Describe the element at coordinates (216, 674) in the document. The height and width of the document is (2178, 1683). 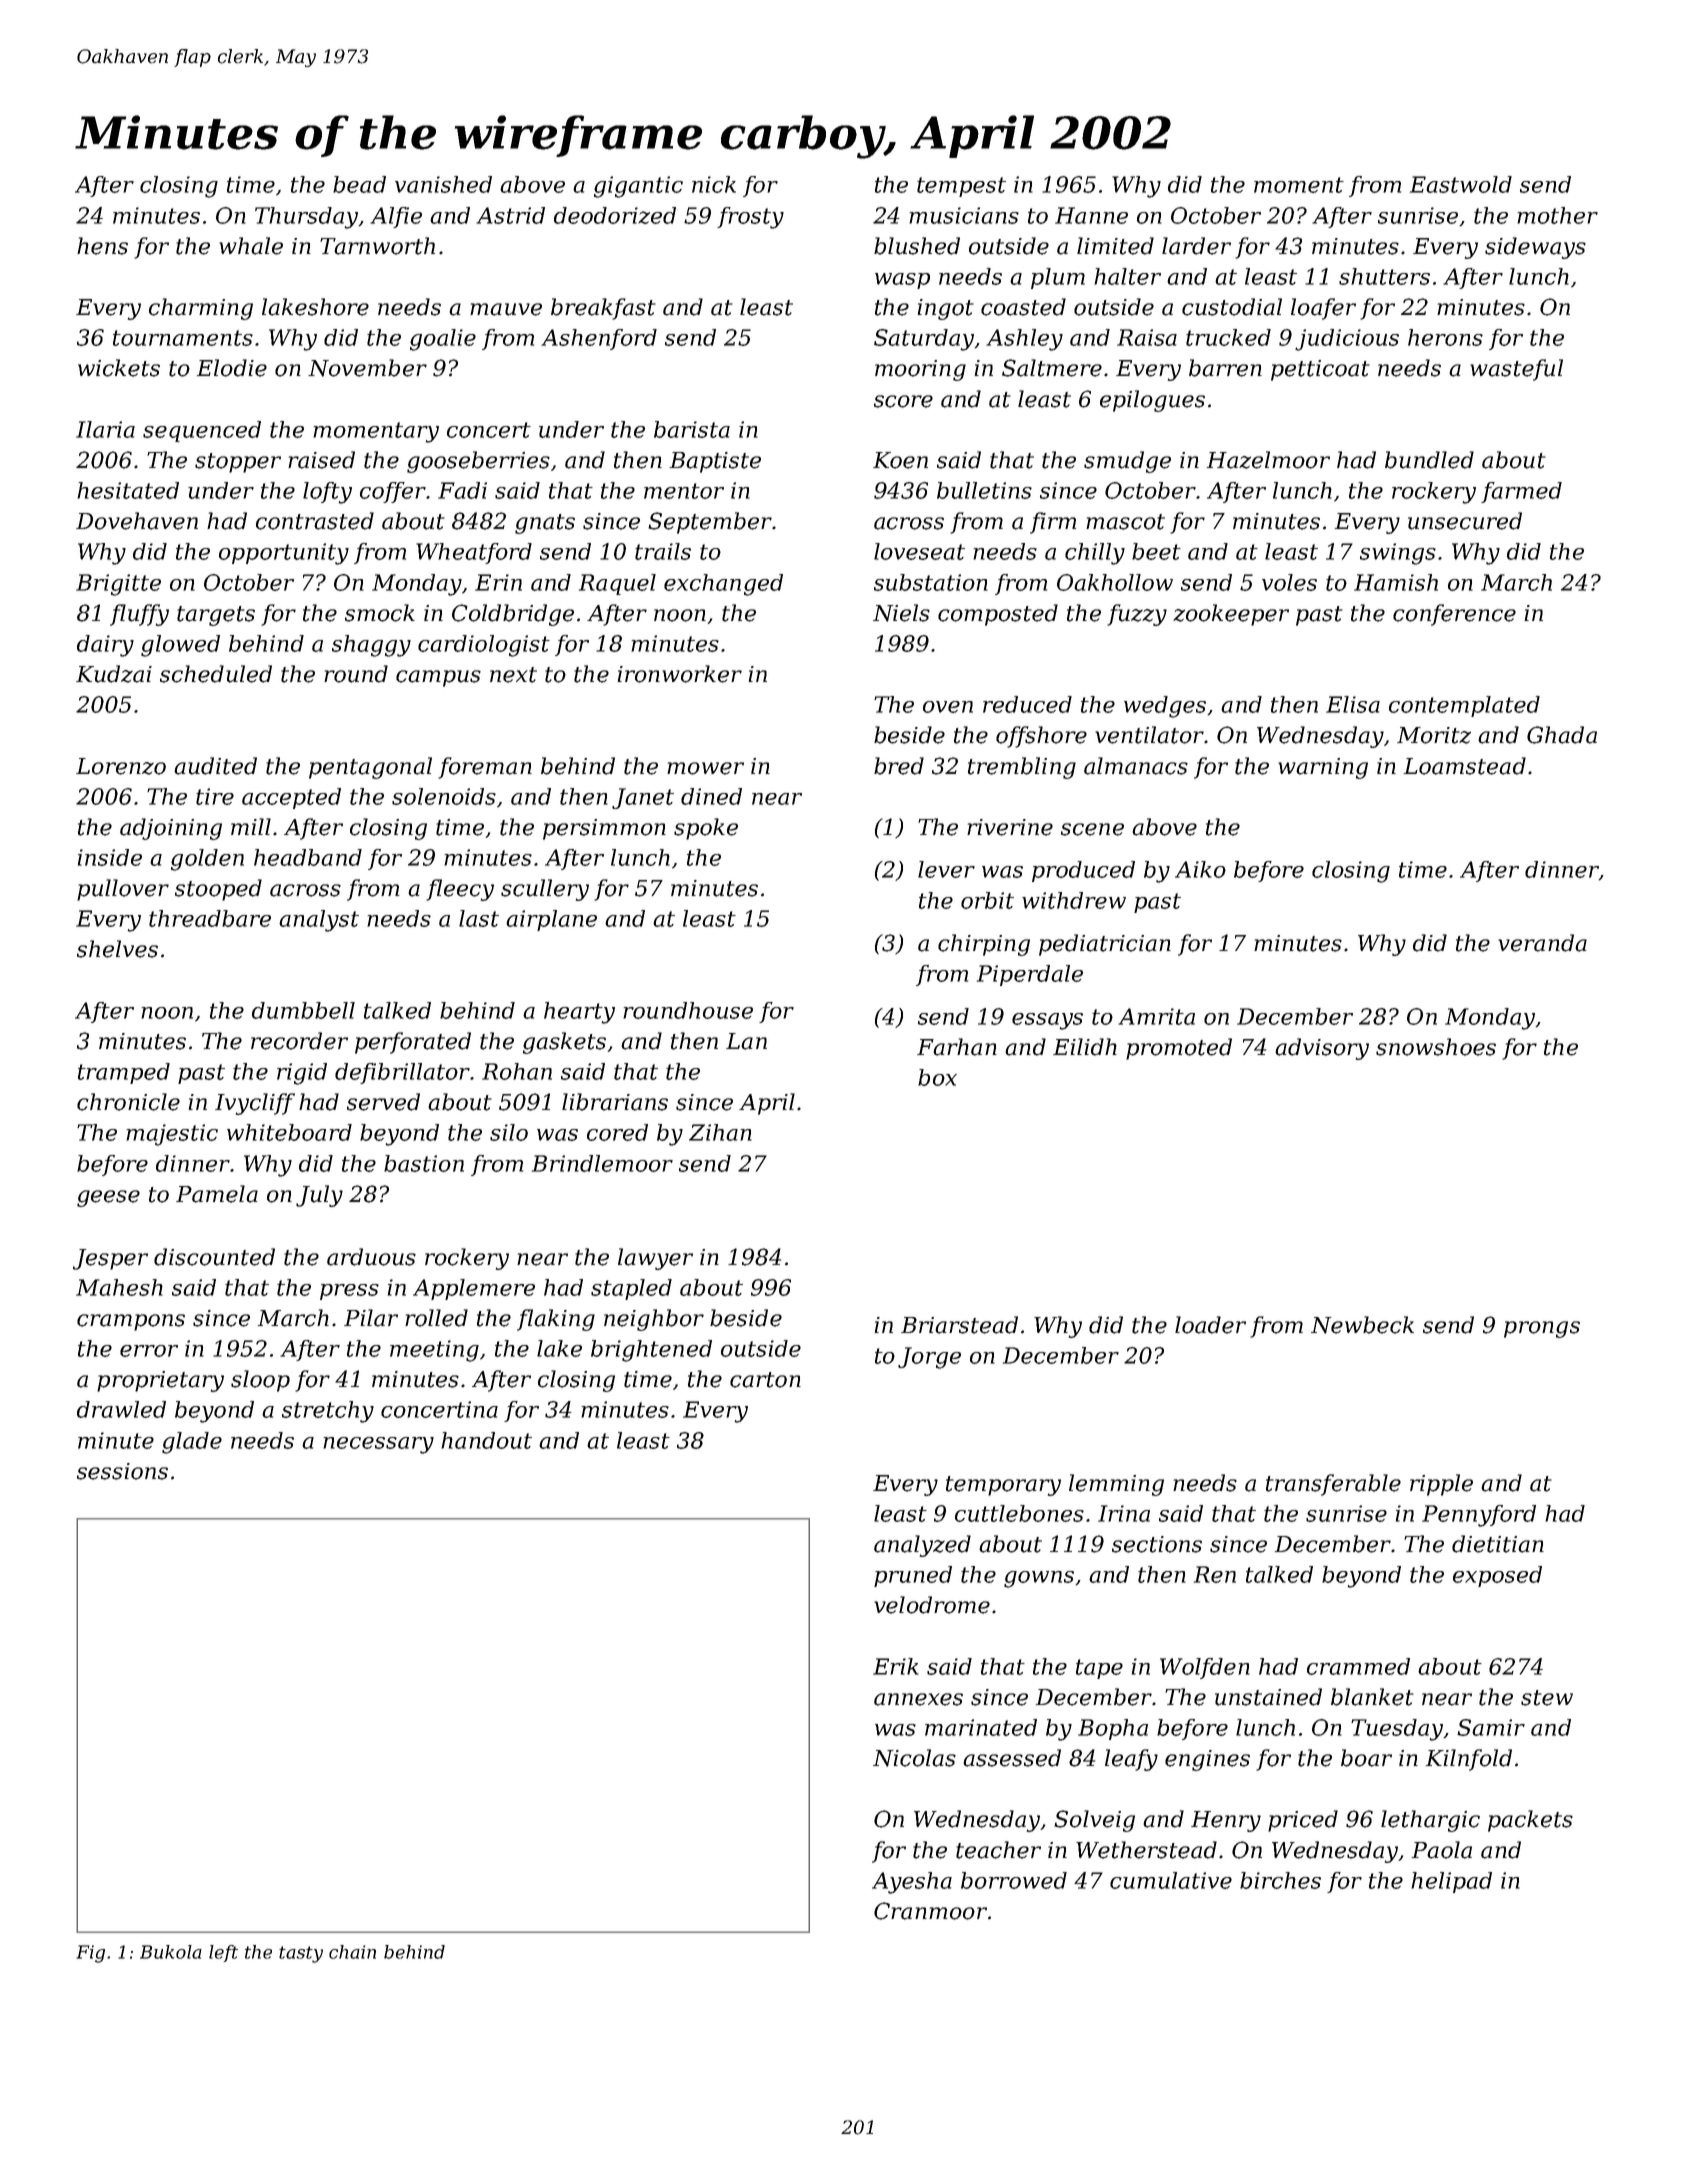
I see `scheduled` at that location.
